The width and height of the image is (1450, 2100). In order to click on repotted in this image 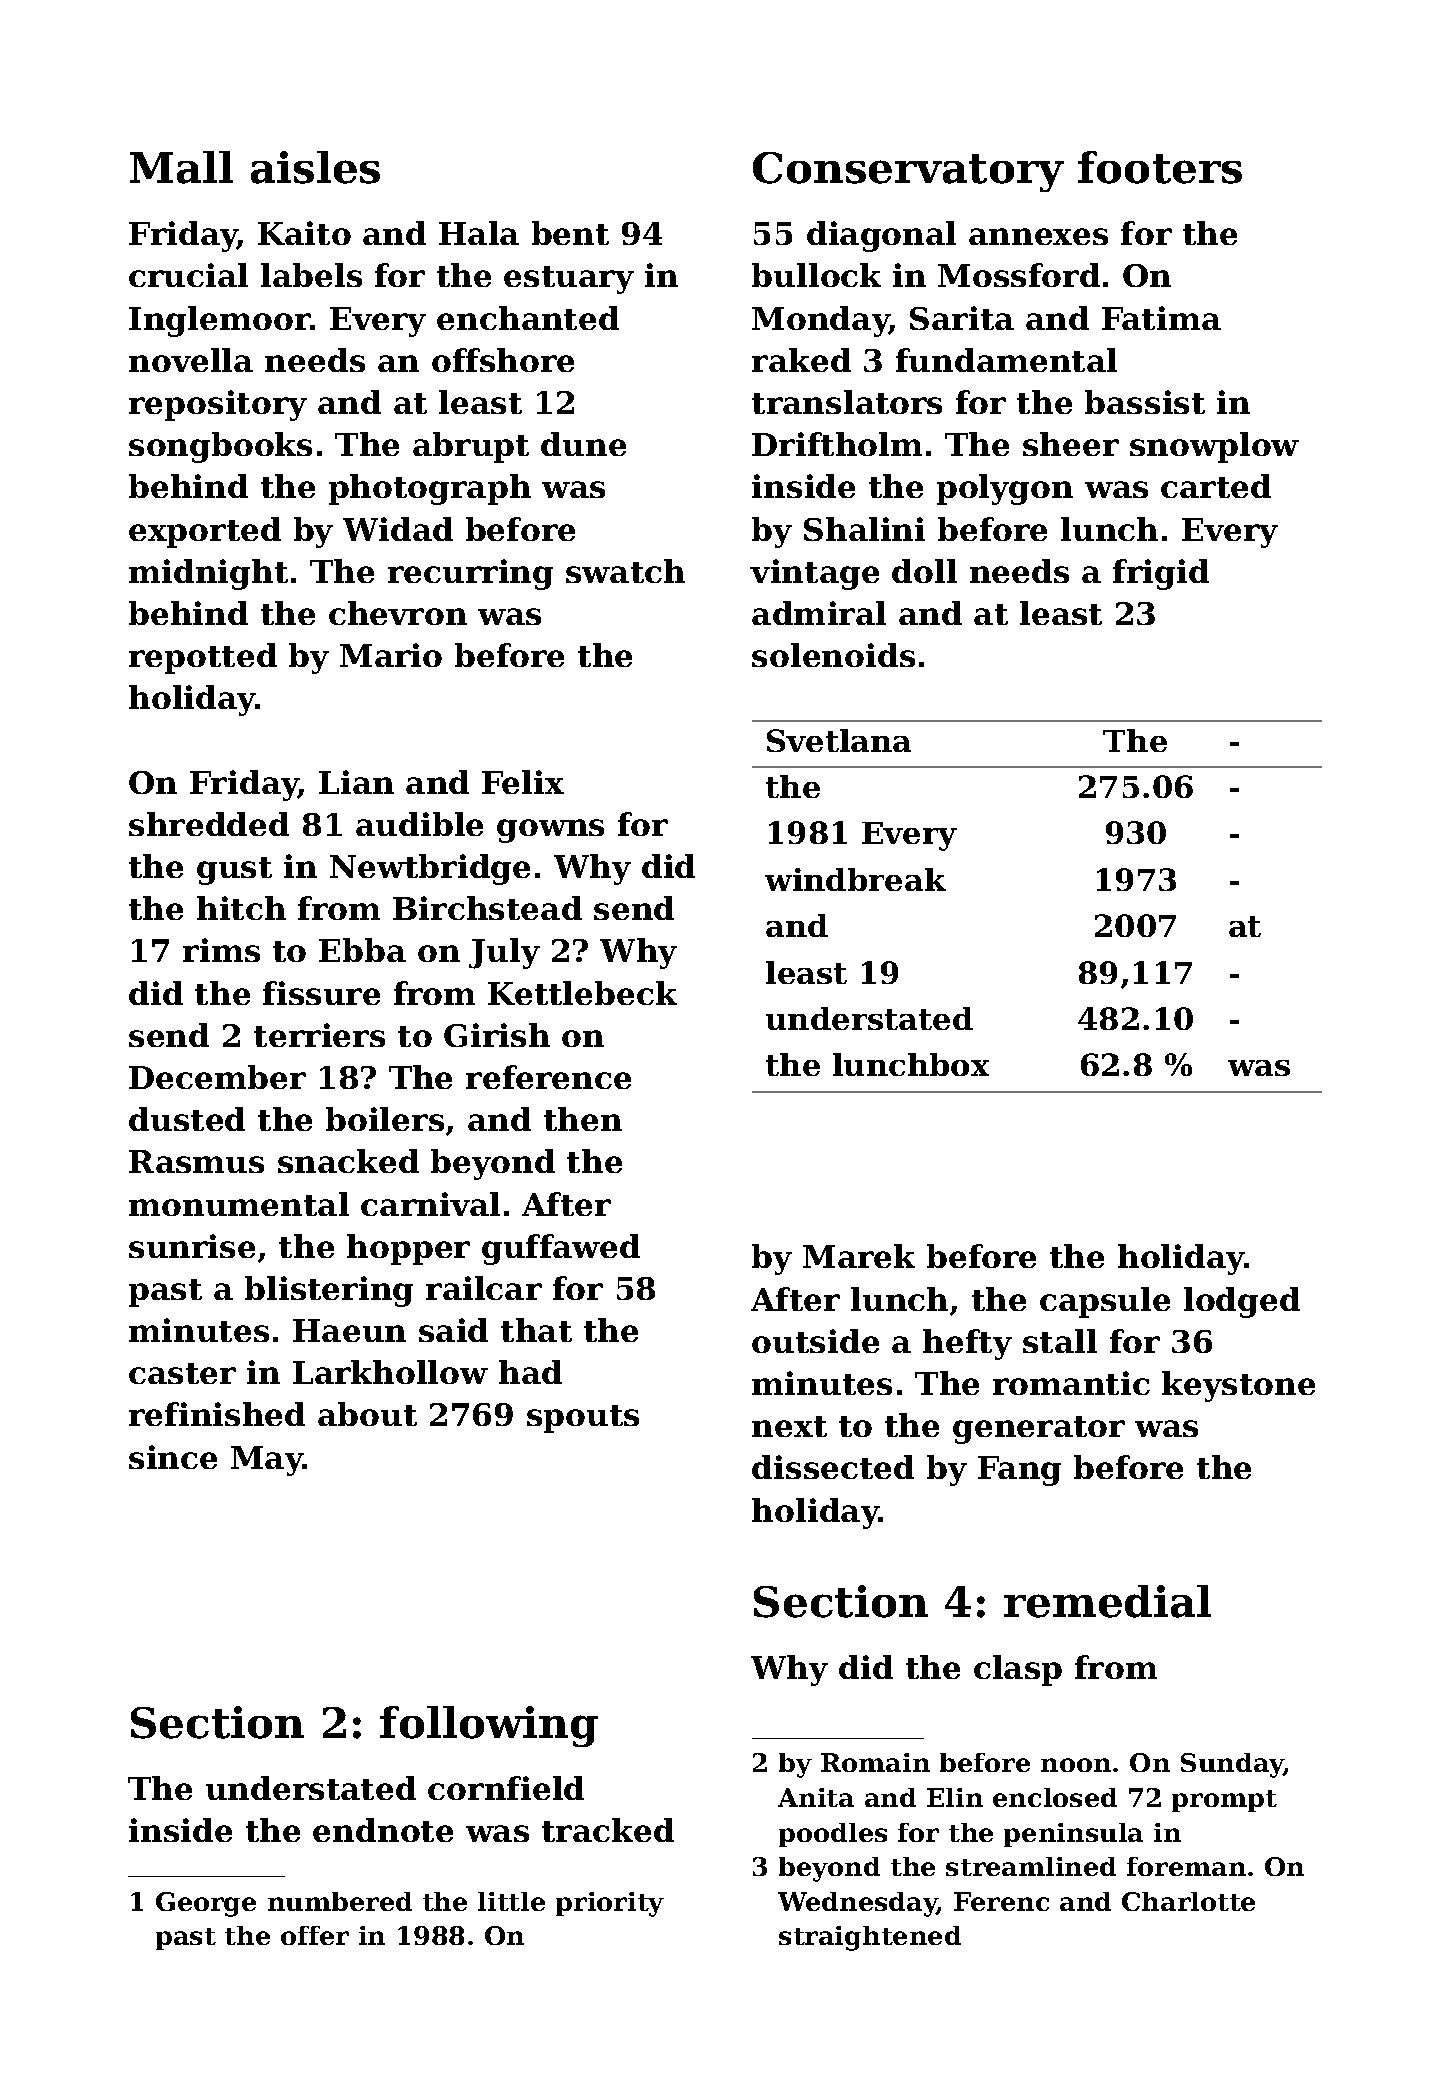, I will do `click(203, 658)`.
